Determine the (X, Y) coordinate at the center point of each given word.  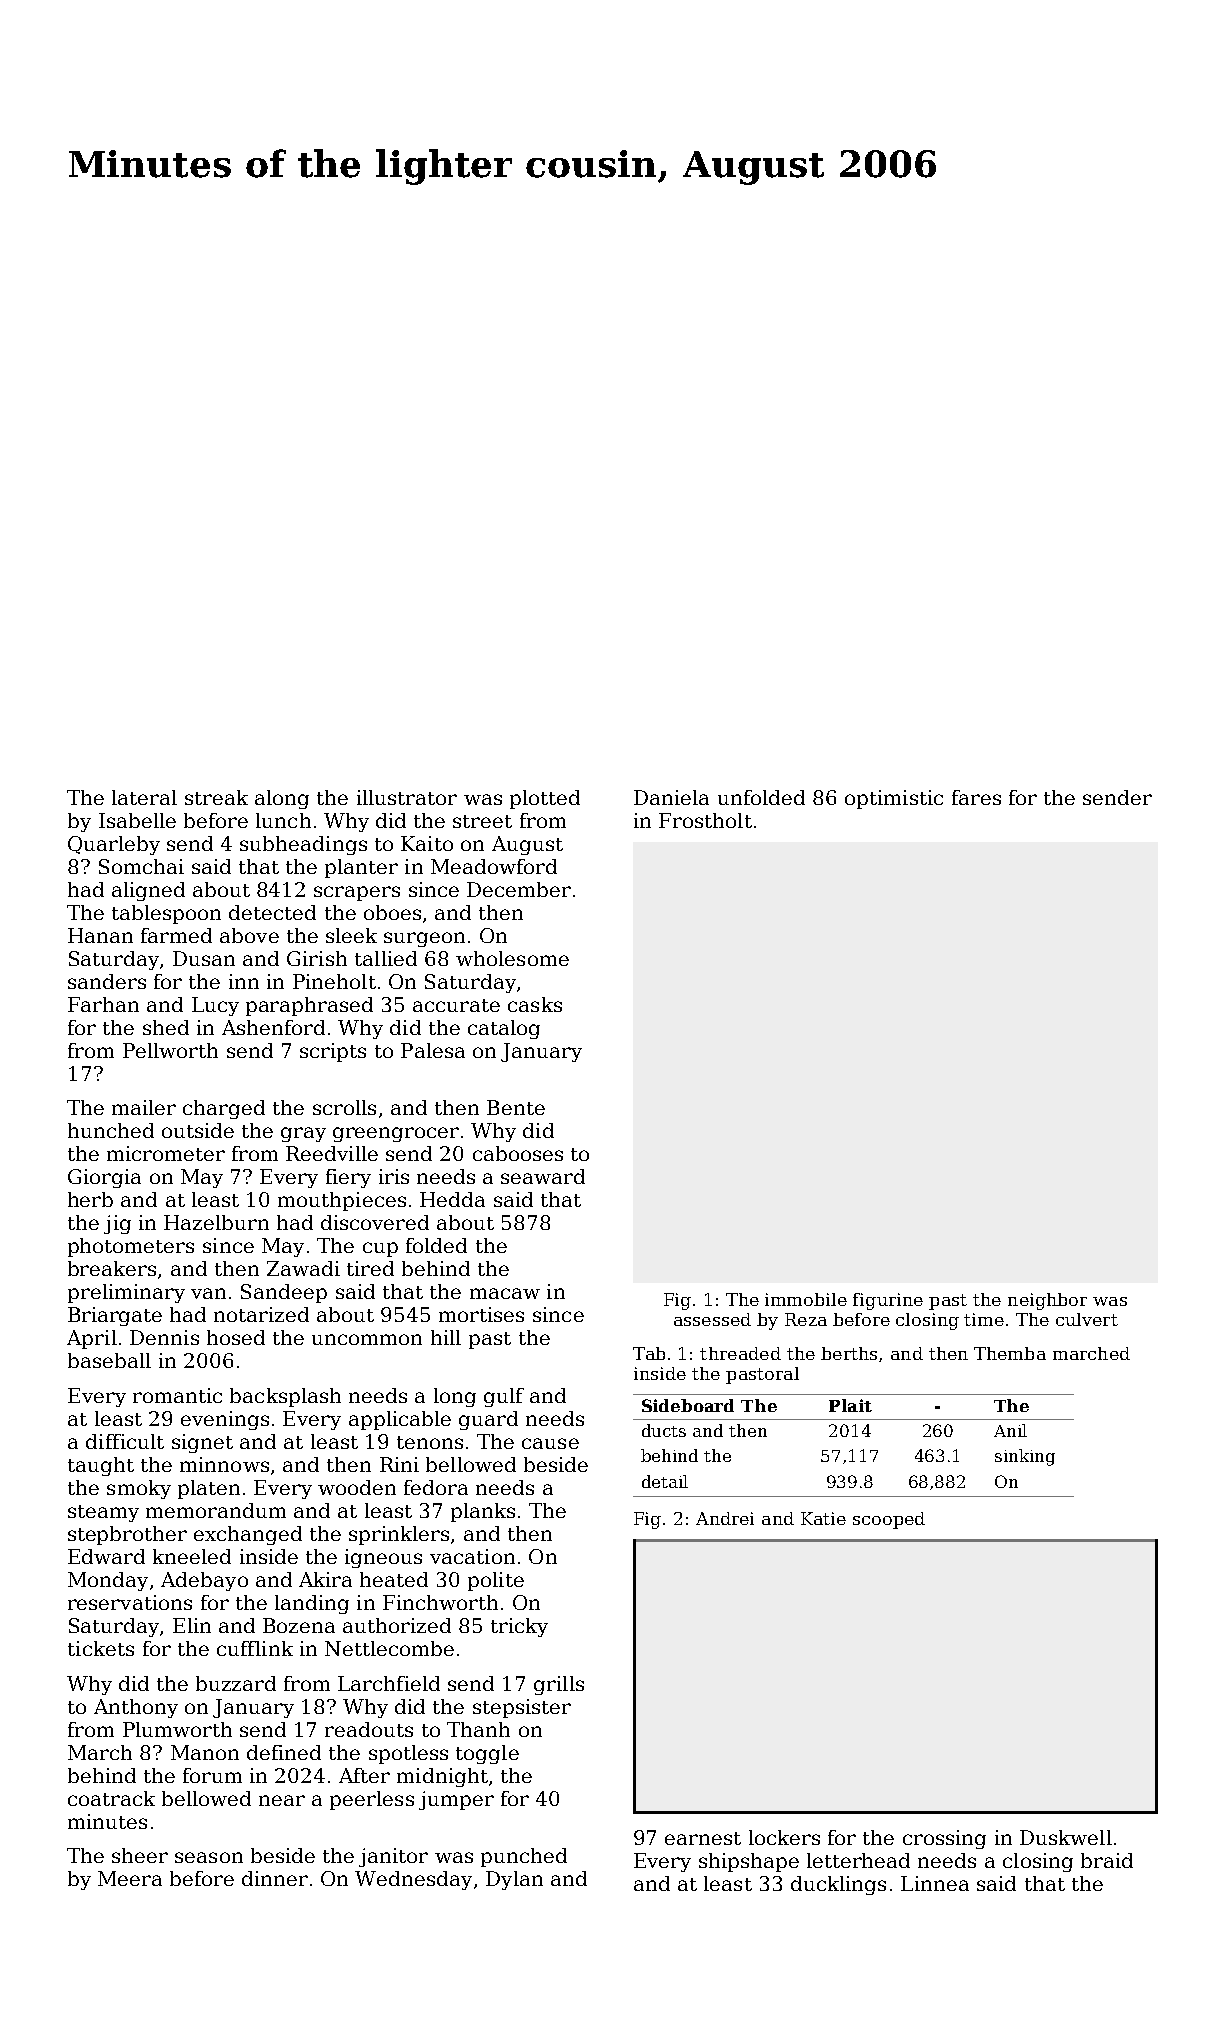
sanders (107, 981)
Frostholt (705, 820)
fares (976, 797)
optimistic (894, 799)
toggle (487, 1754)
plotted (545, 799)
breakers (112, 1268)
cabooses (518, 1153)
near (282, 1800)
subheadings (303, 845)
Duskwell (1066, 1837)
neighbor (1047, 1301)
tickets (101, 1648)
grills (559, 1685)
